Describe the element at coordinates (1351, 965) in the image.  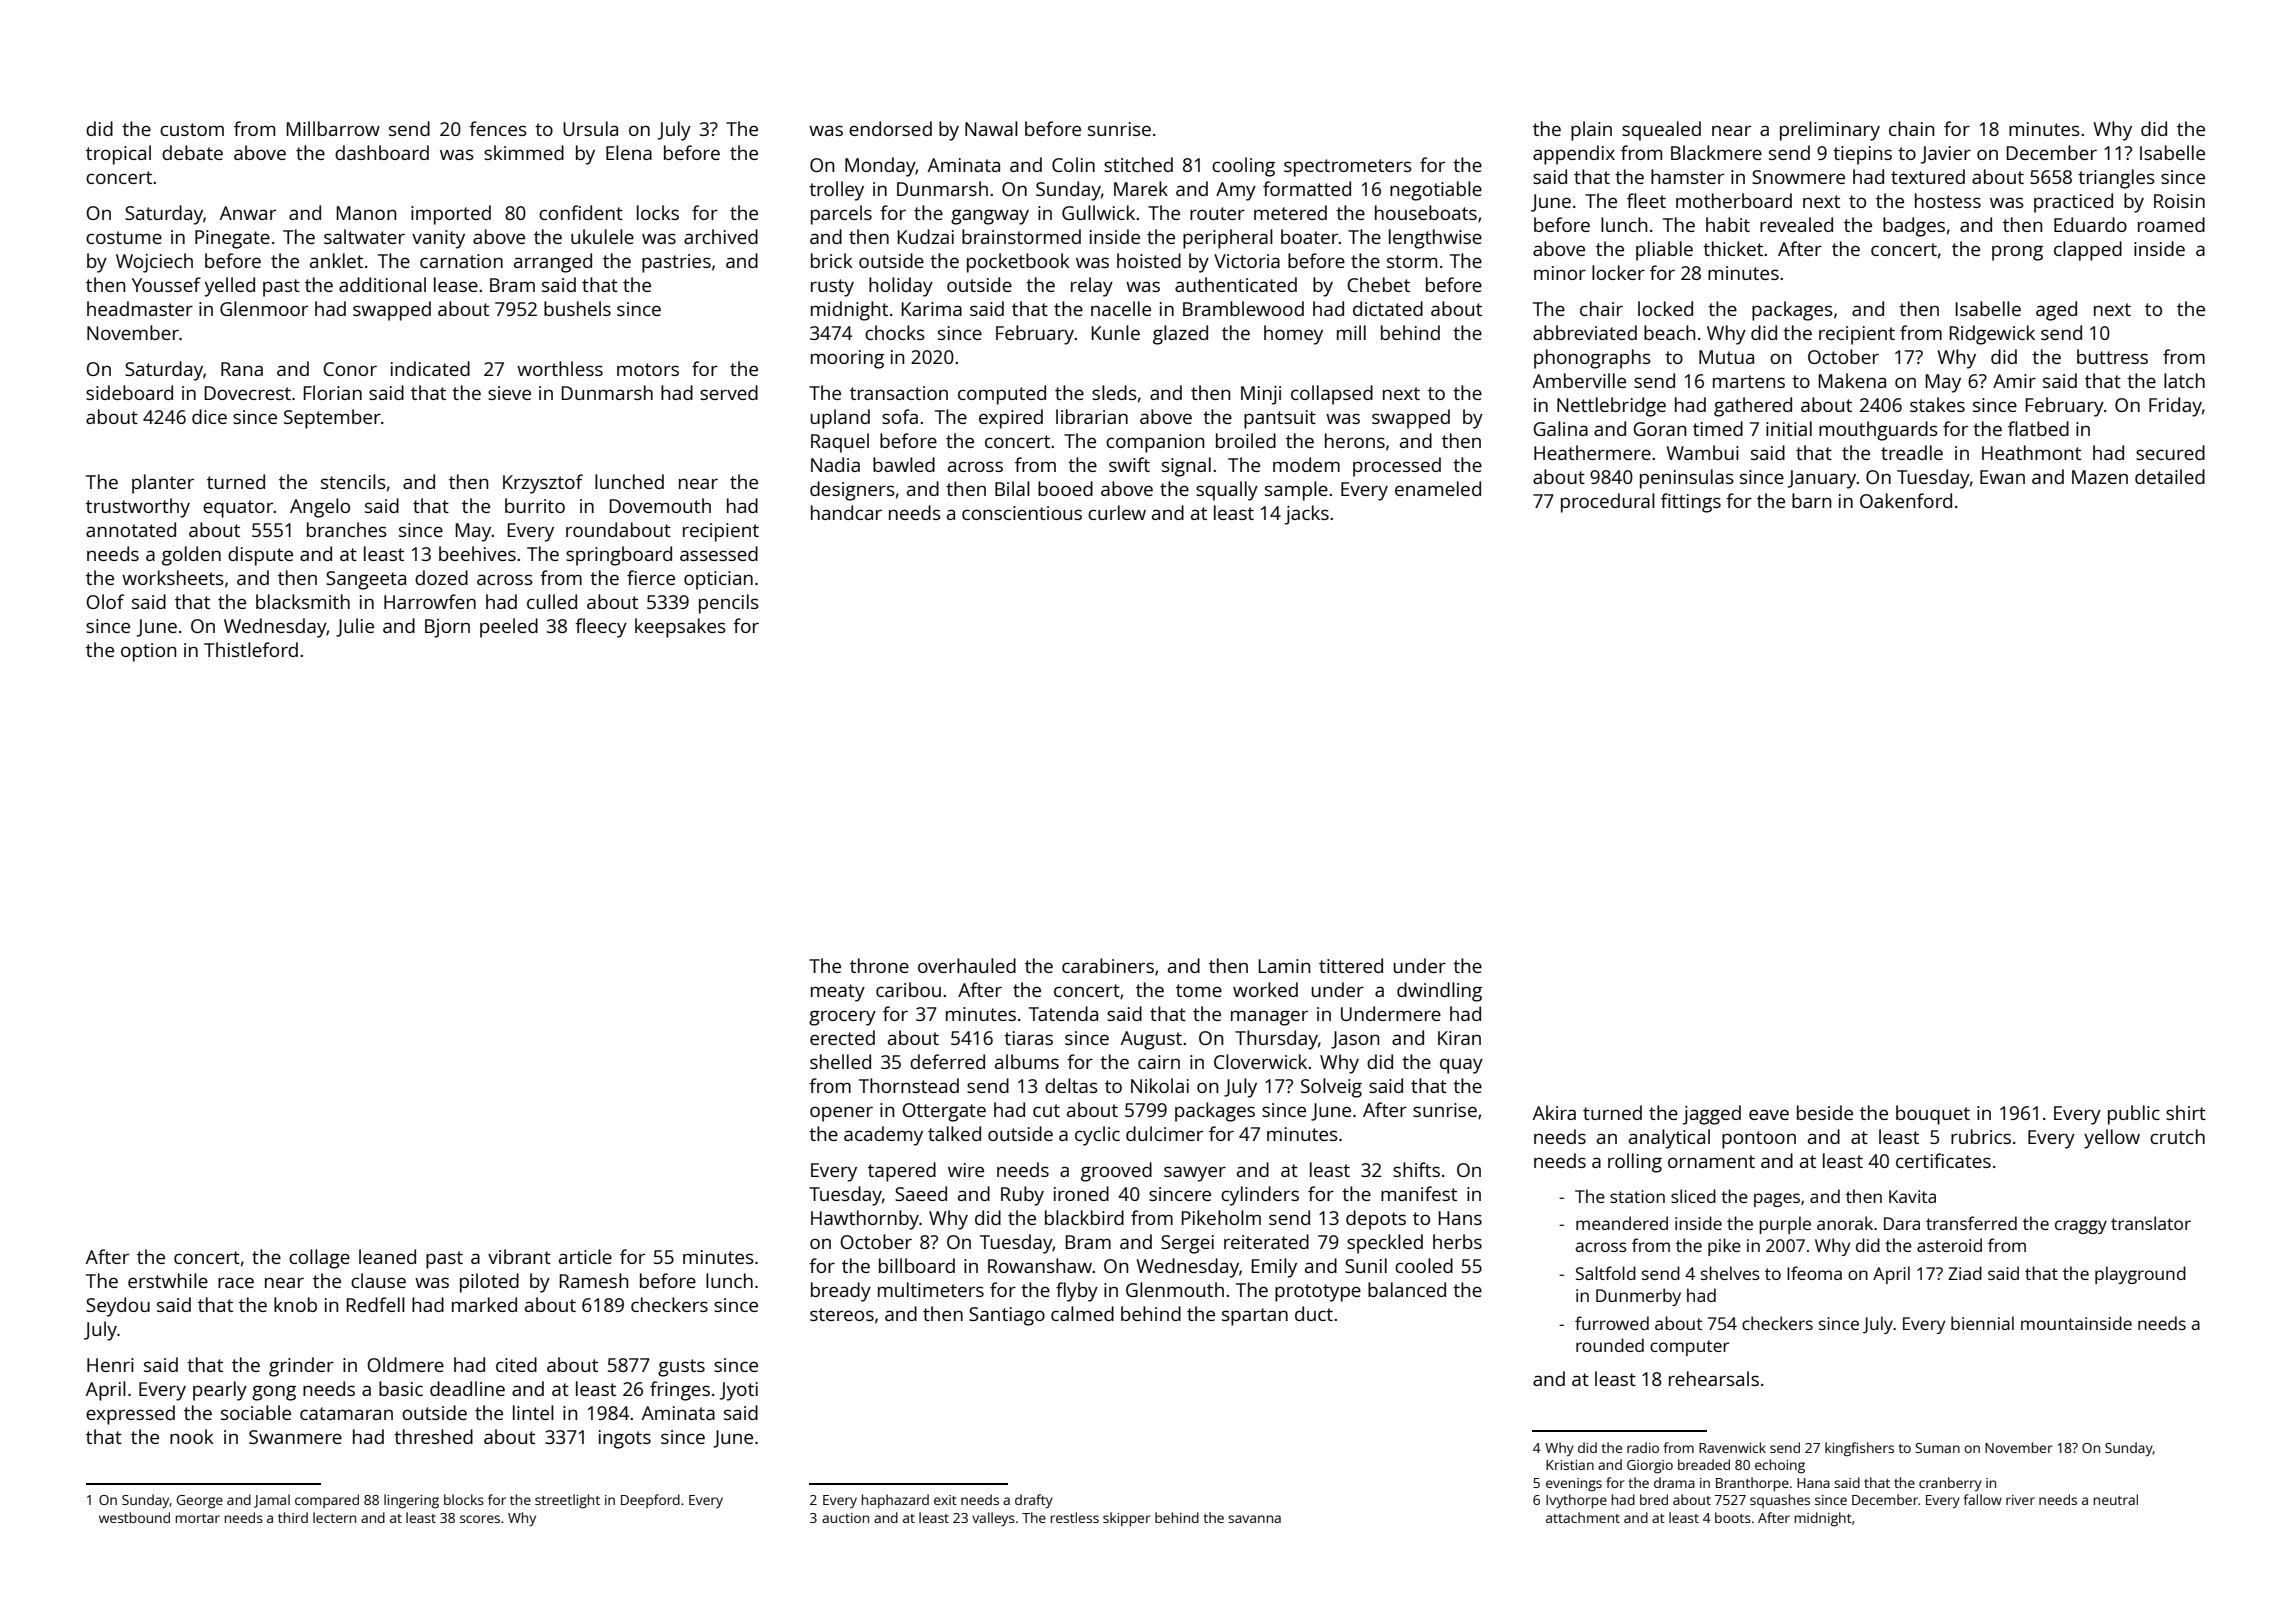
I see `tittered` at that location.
